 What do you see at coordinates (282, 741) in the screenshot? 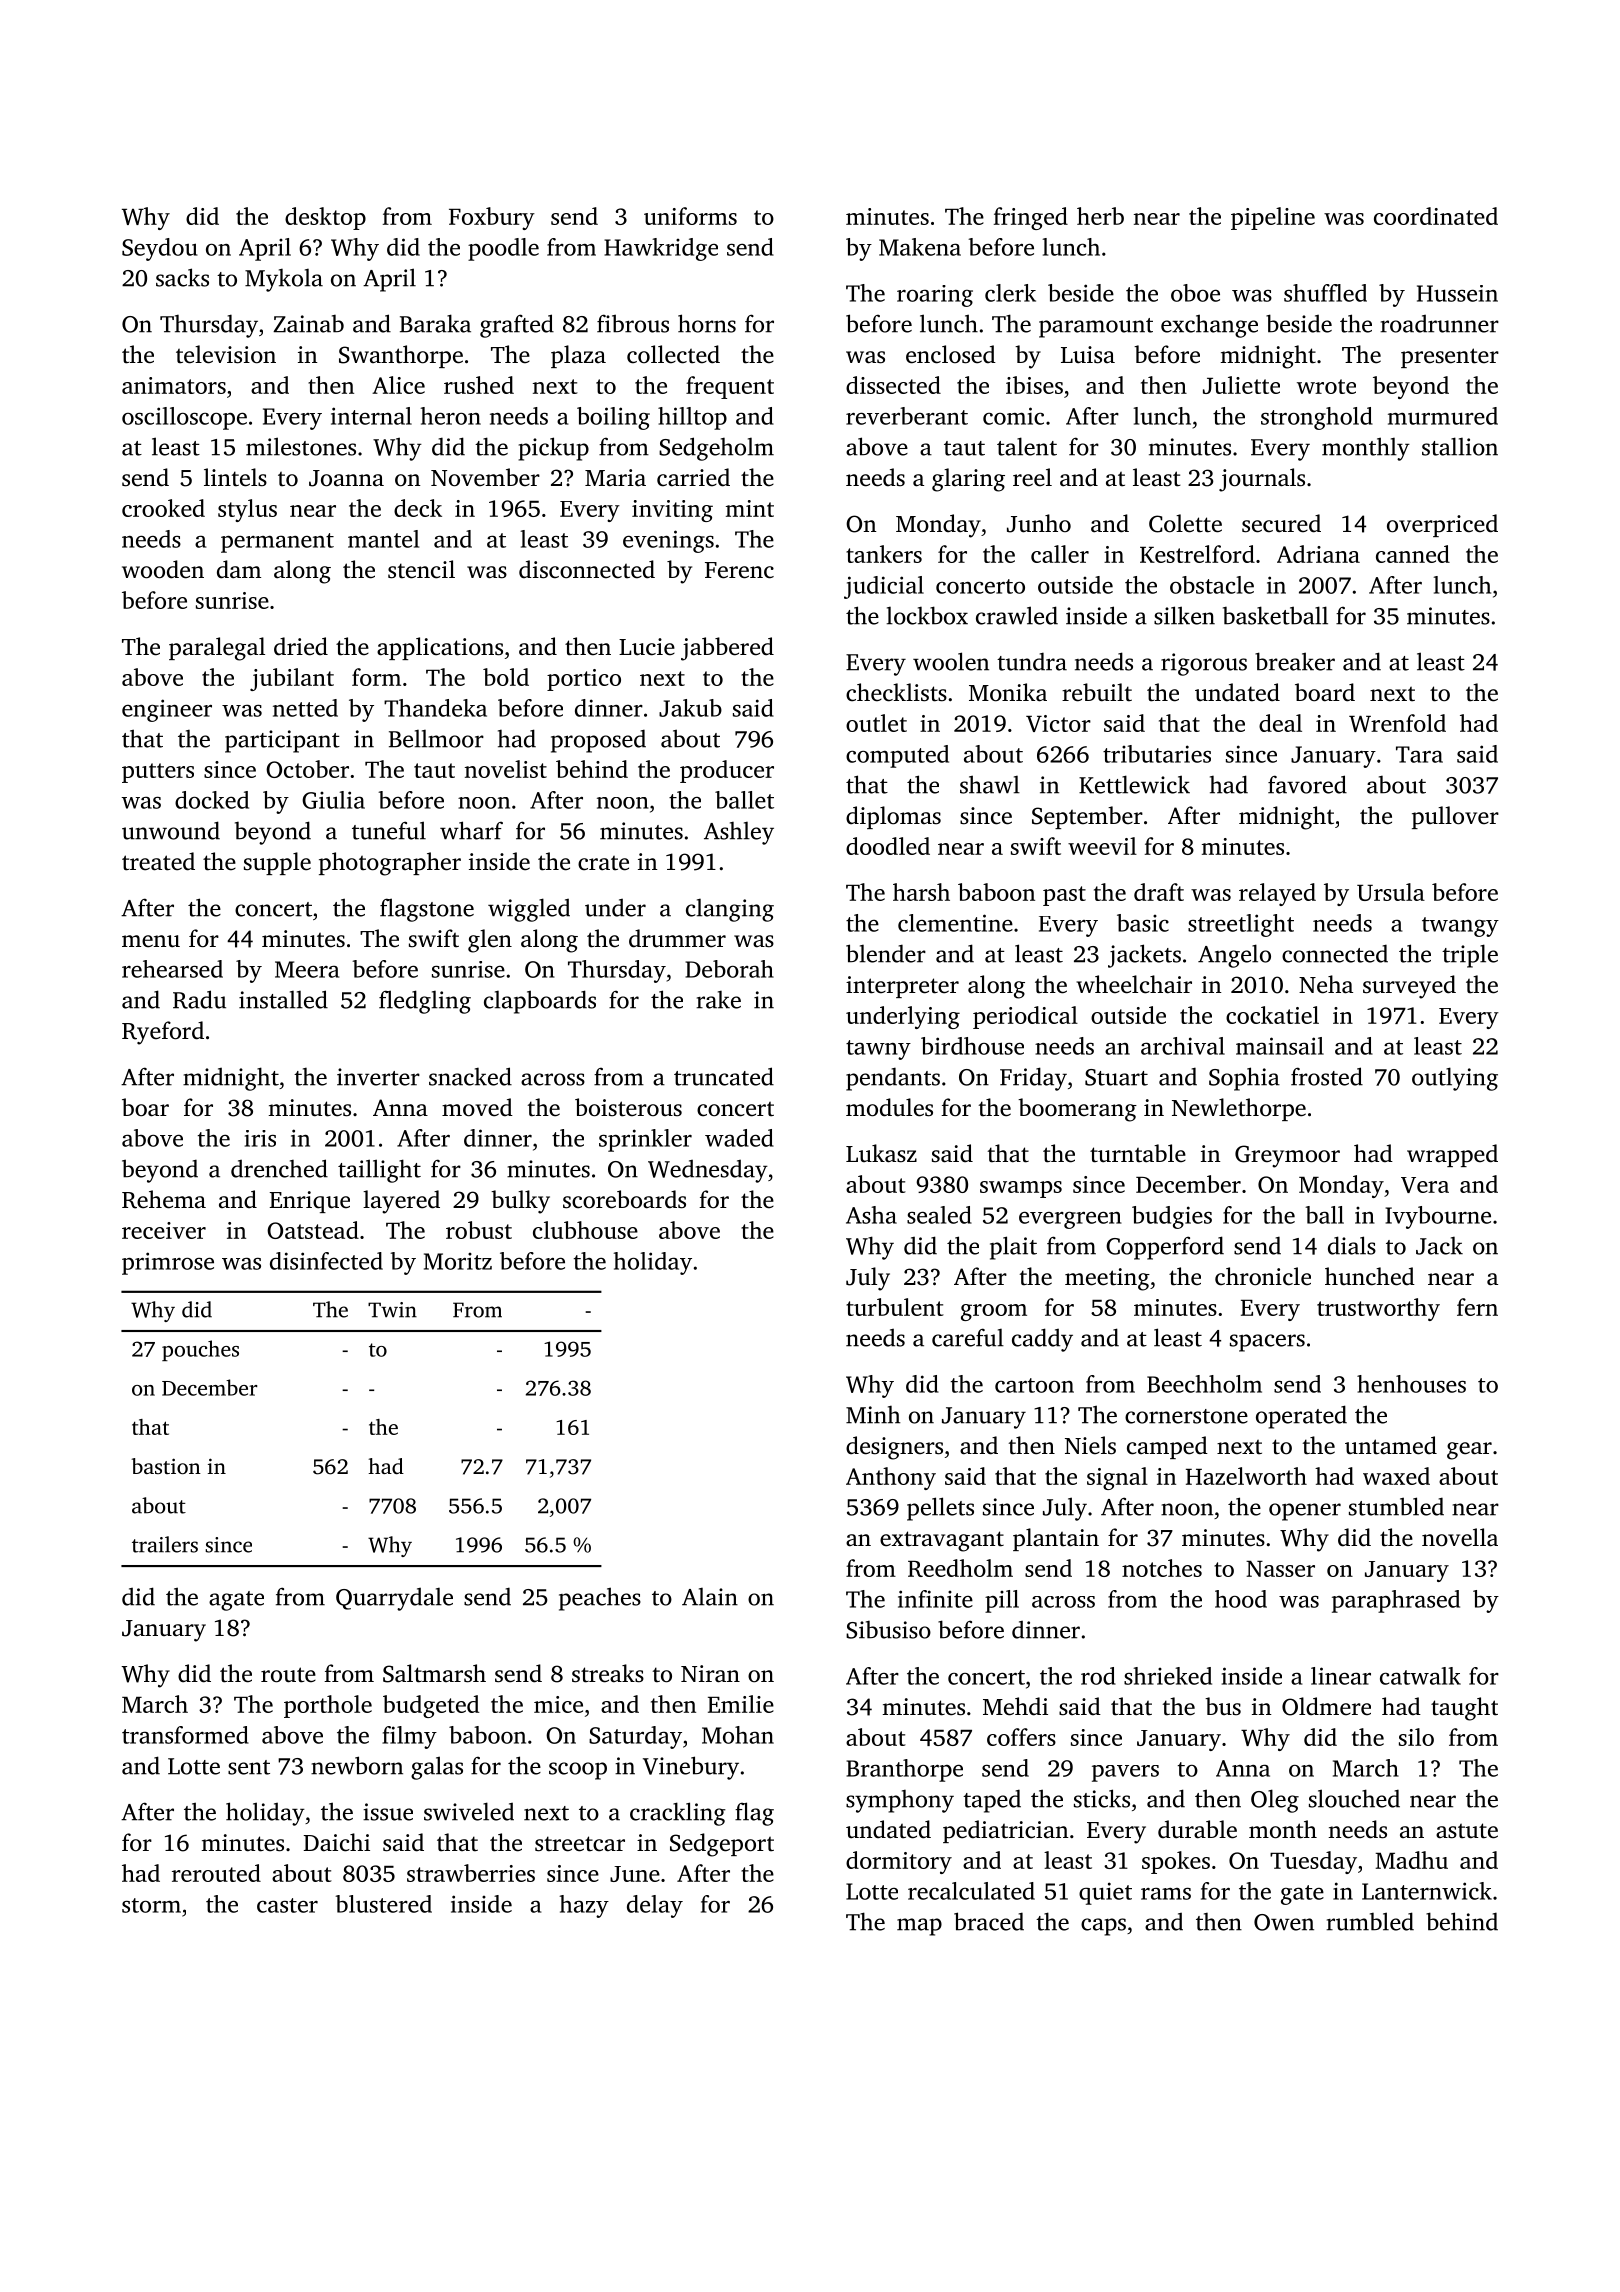
I see `participant` at bounding box center [282, 741].
